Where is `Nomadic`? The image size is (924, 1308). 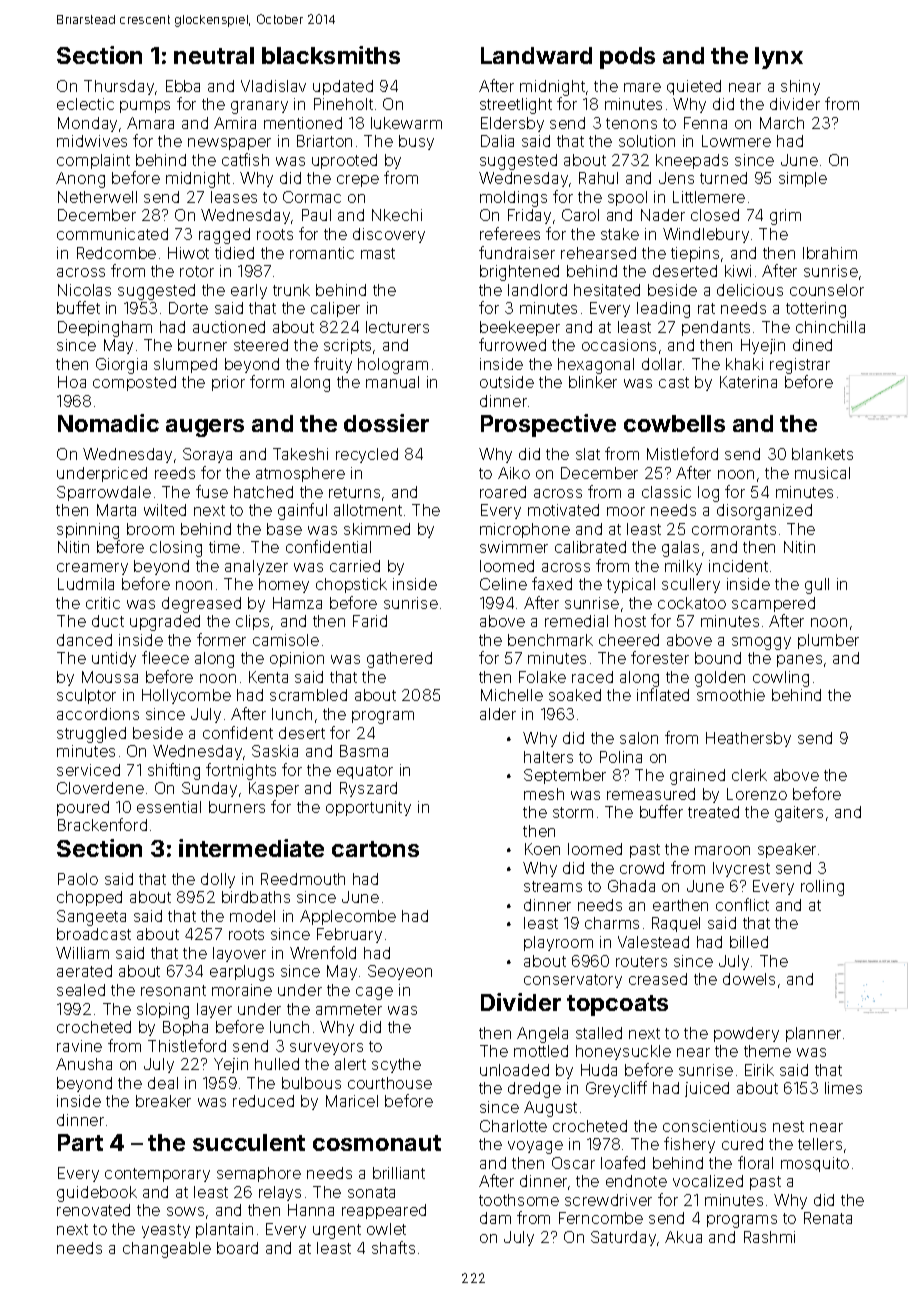 Nomadic is located at coordinates (108, 423).
